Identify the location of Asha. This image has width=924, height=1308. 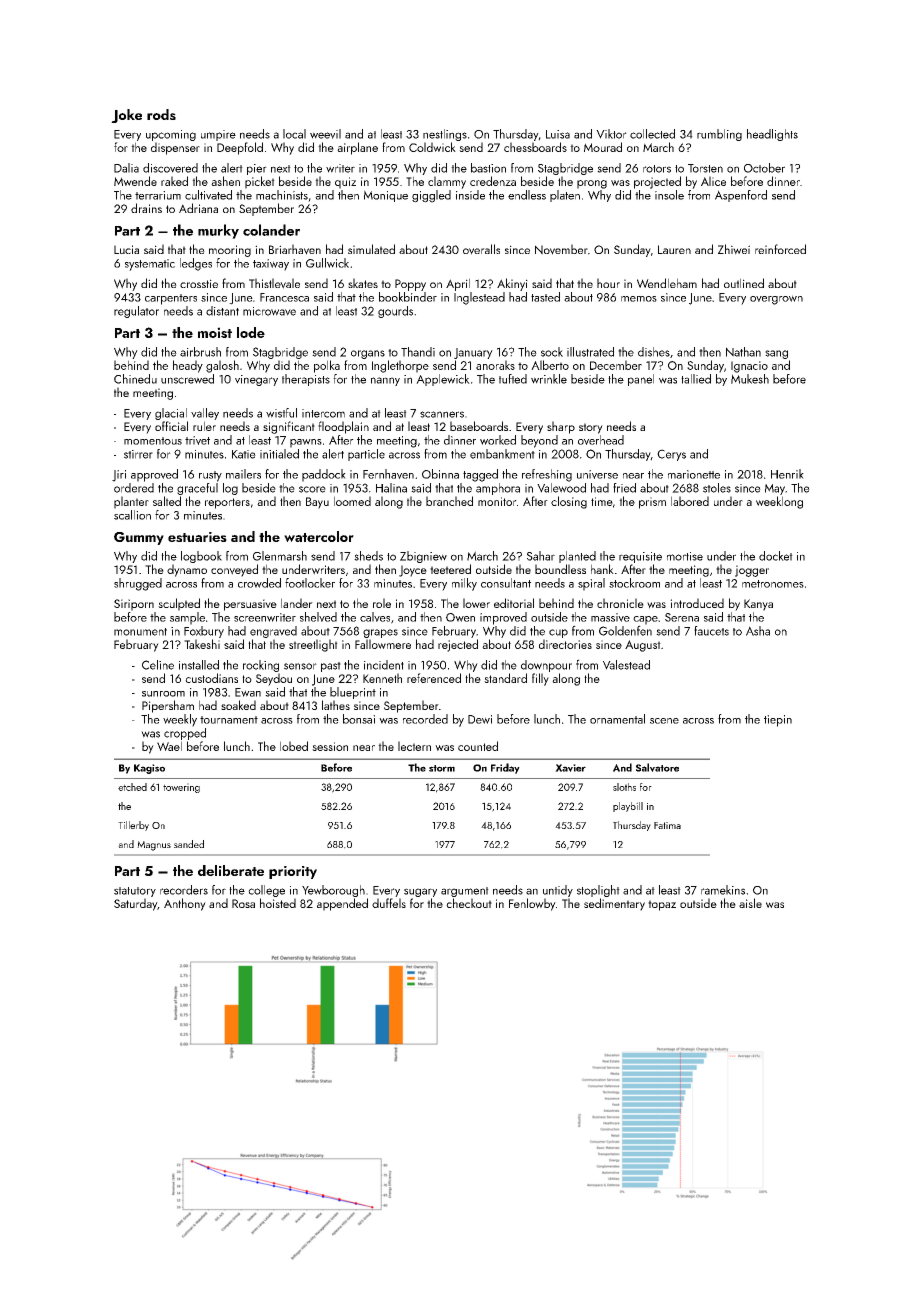
(758, 631).
